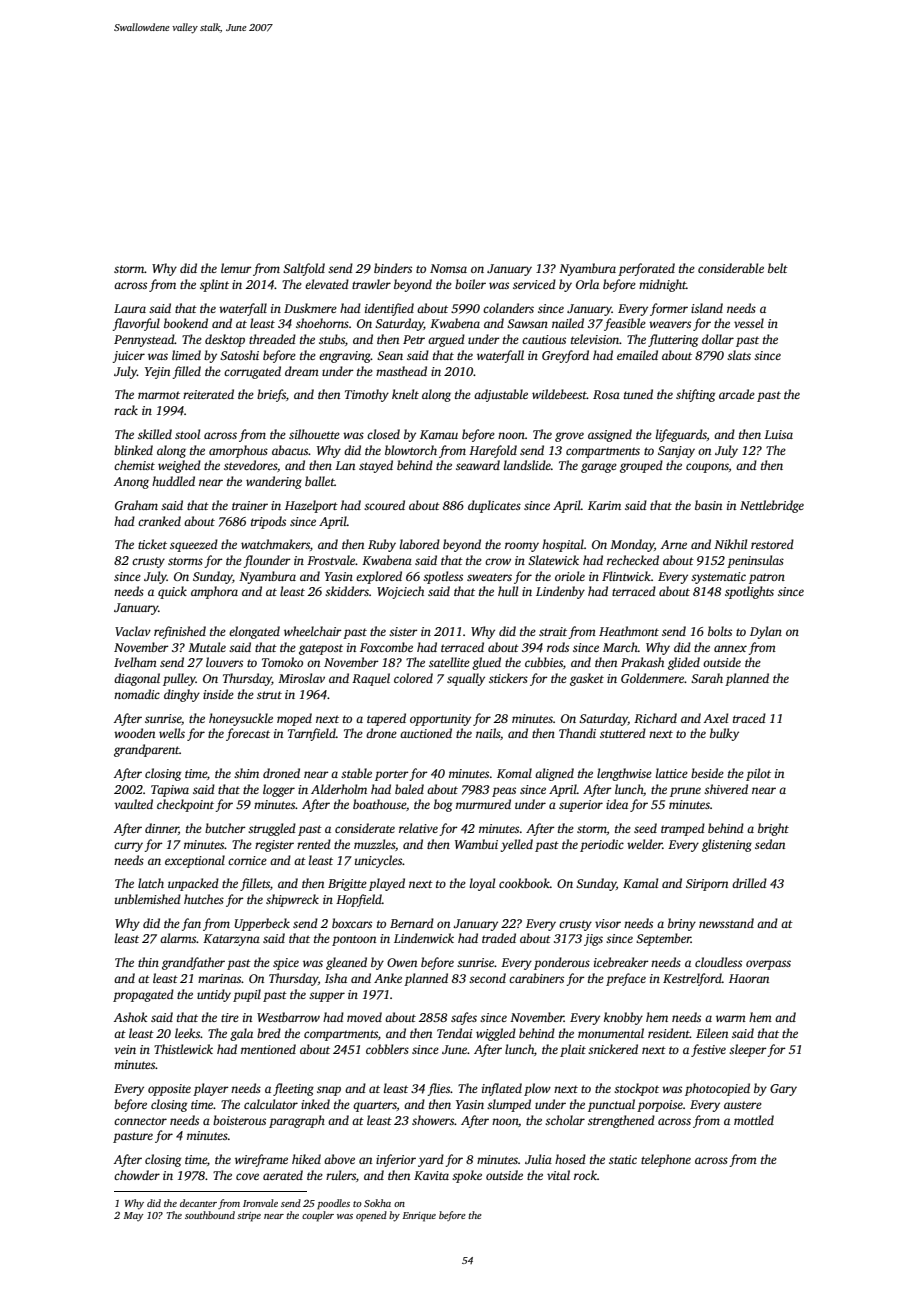  What do you see at coordinates (294, 719) in the document?
I see `moped` at bounding box center [294, 719].
